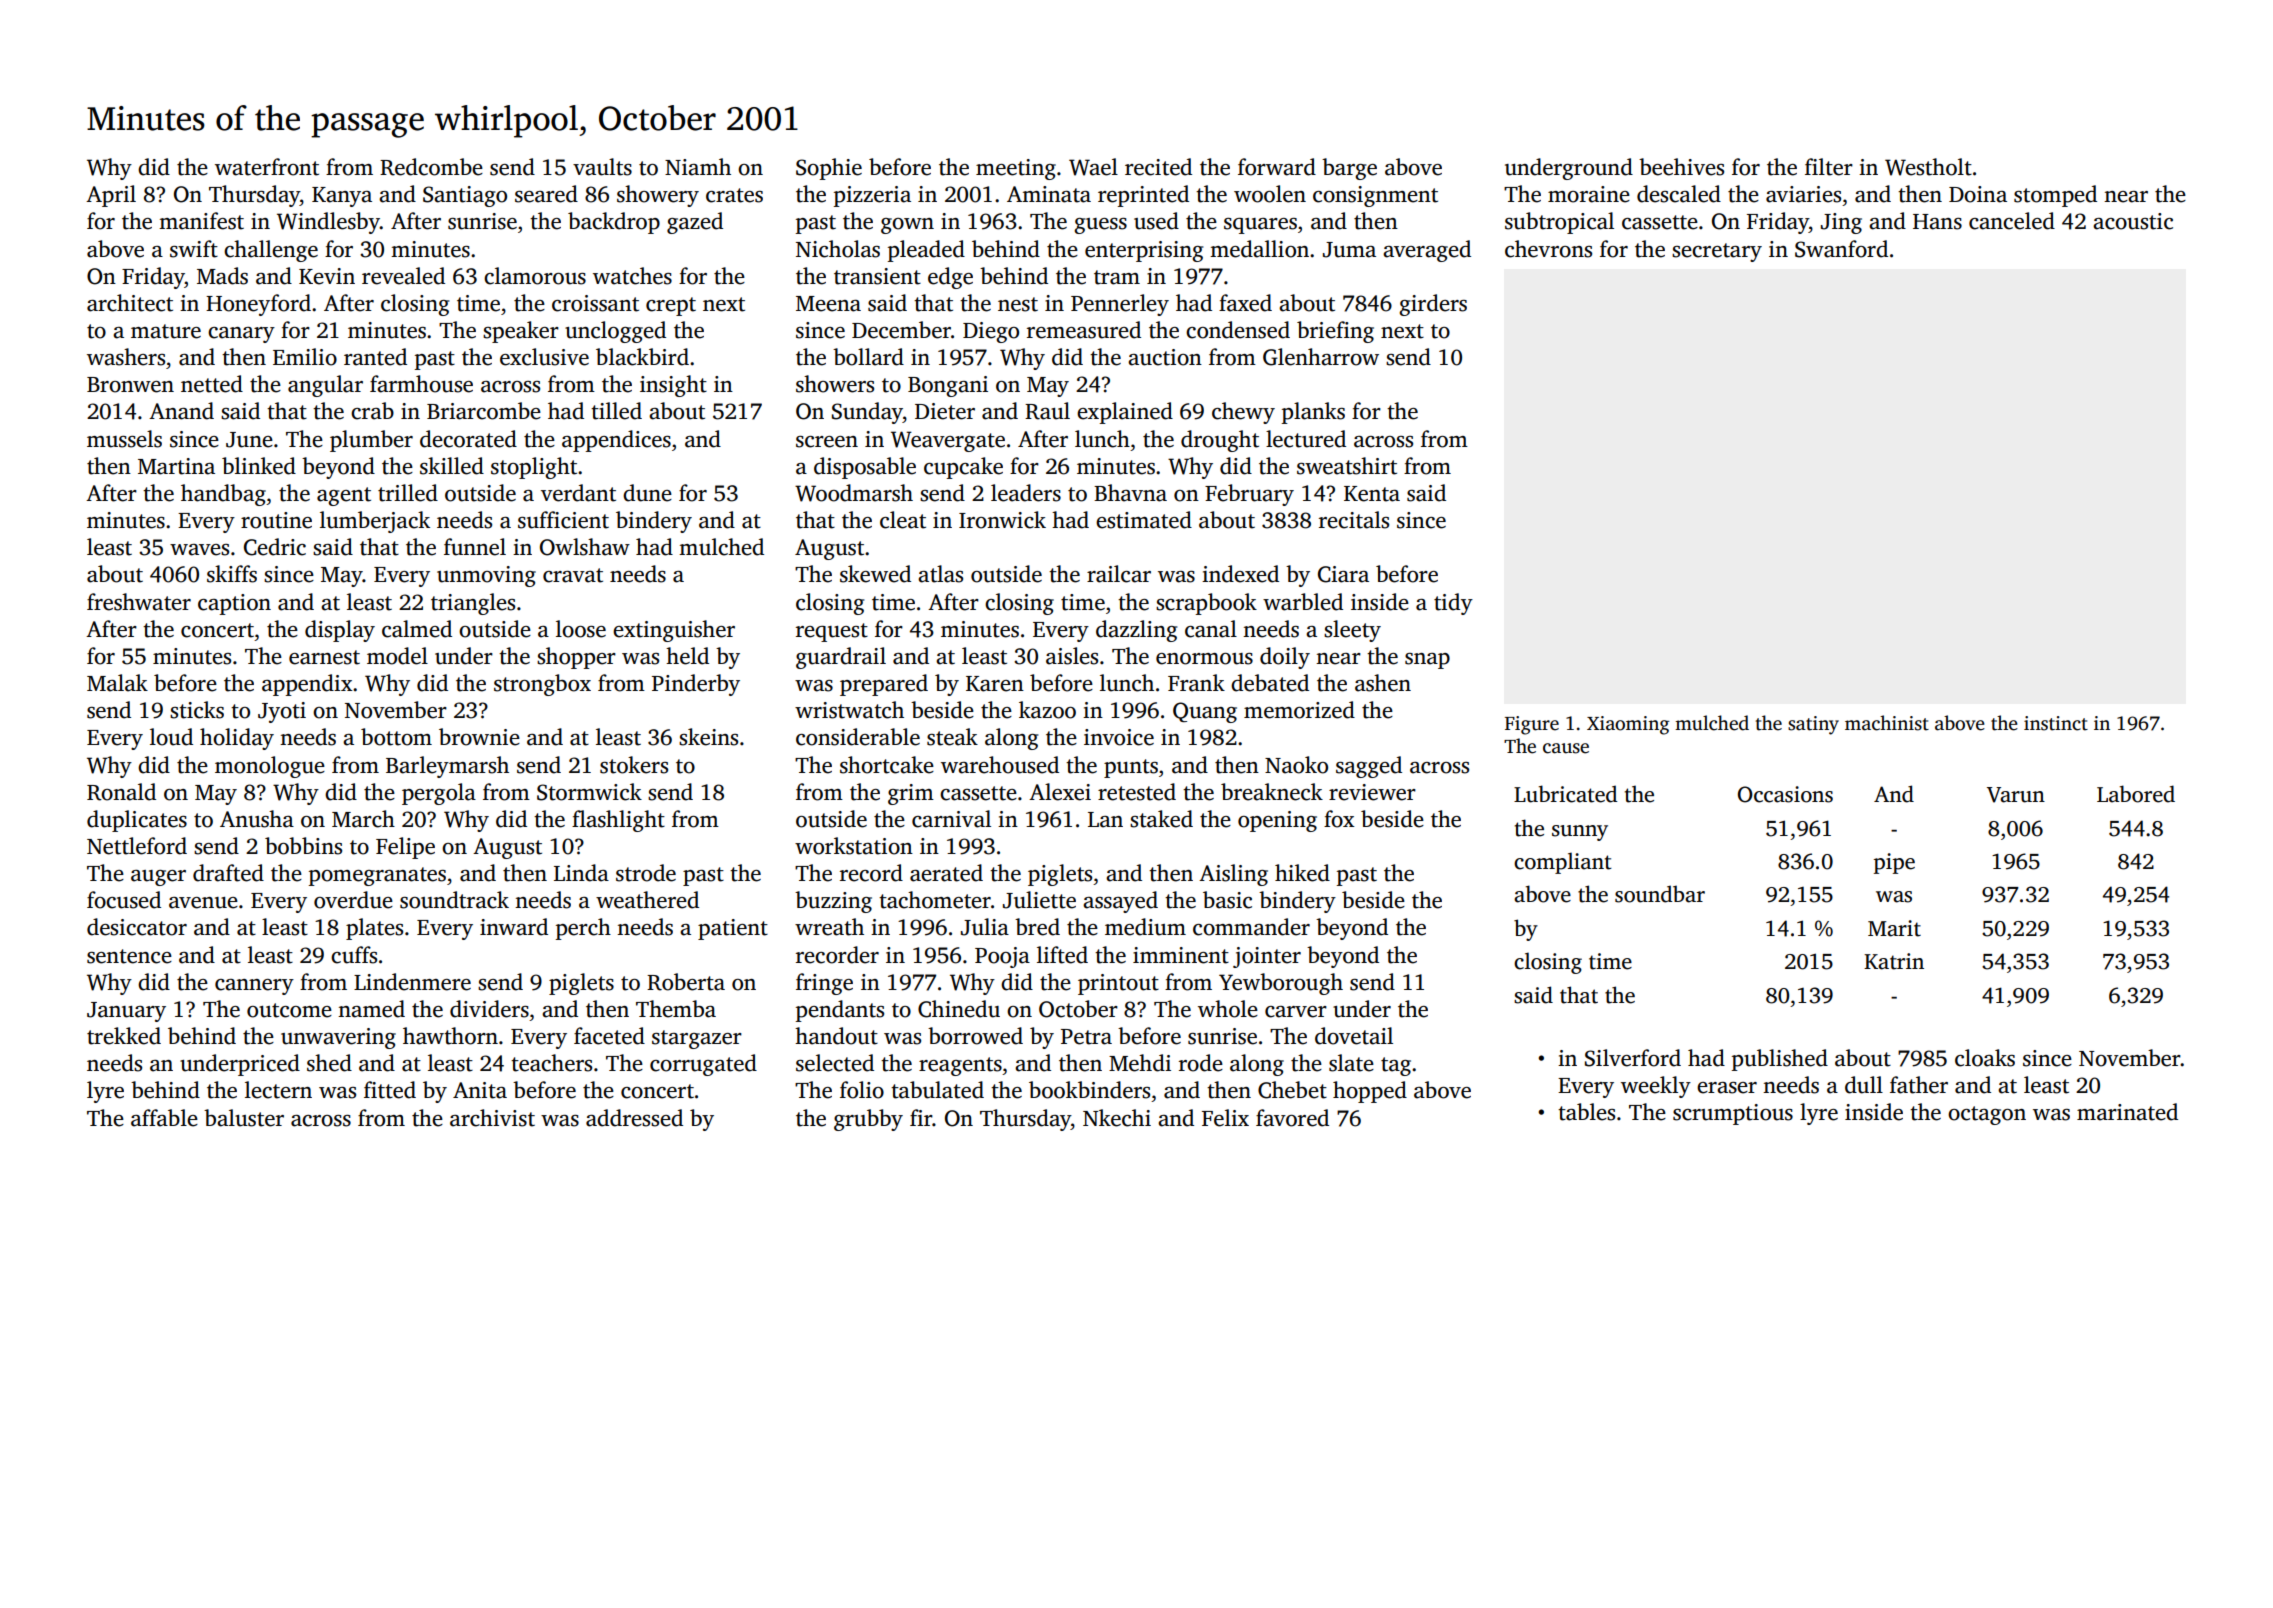 The height and width of the screenshot is (1608, 2273). What do you see at coordinates (111, 196) in the screenshot?
I see `April` at bounding box center [111, 196].
